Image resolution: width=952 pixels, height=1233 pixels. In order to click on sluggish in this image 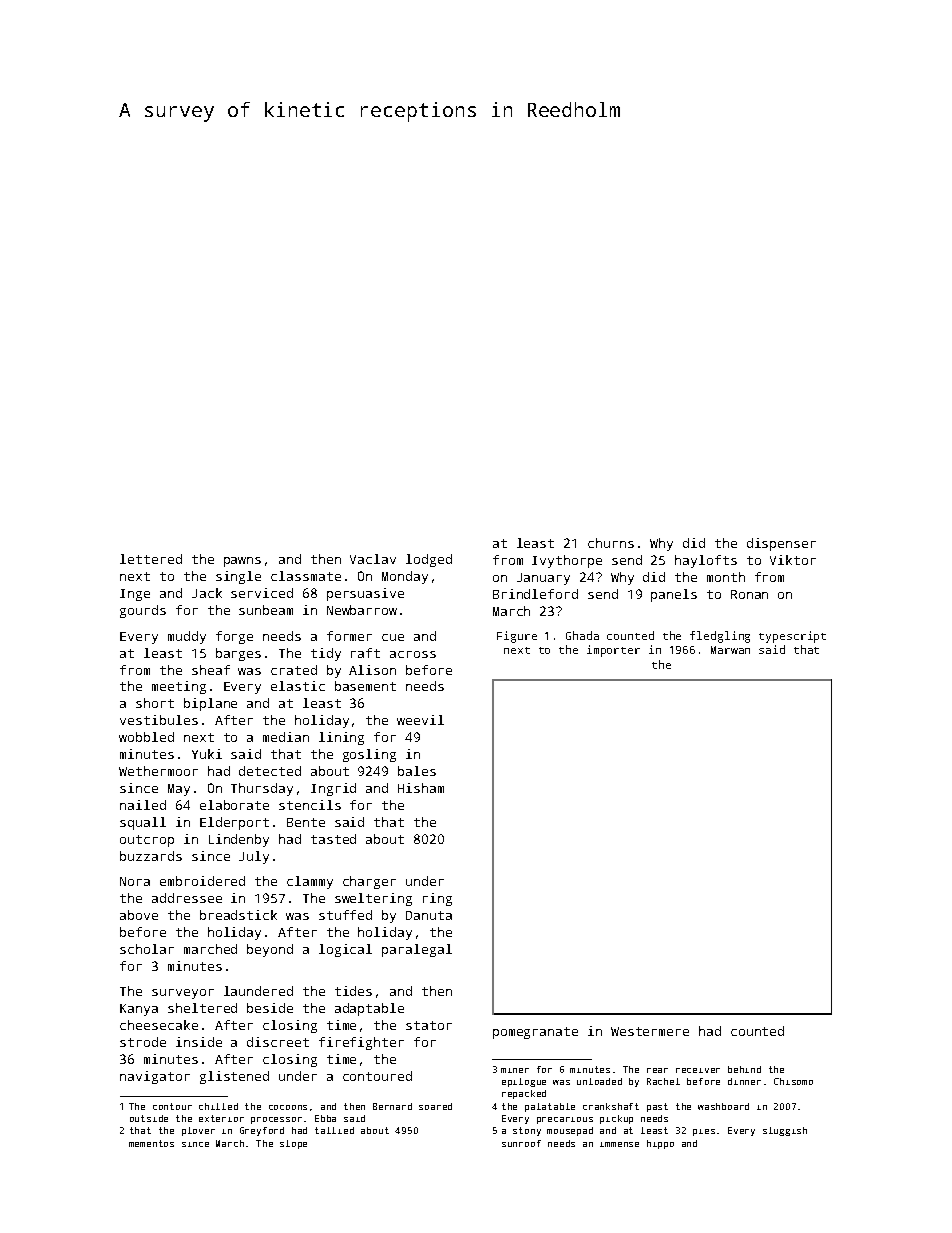, I will do `click(785, 1131)`.
